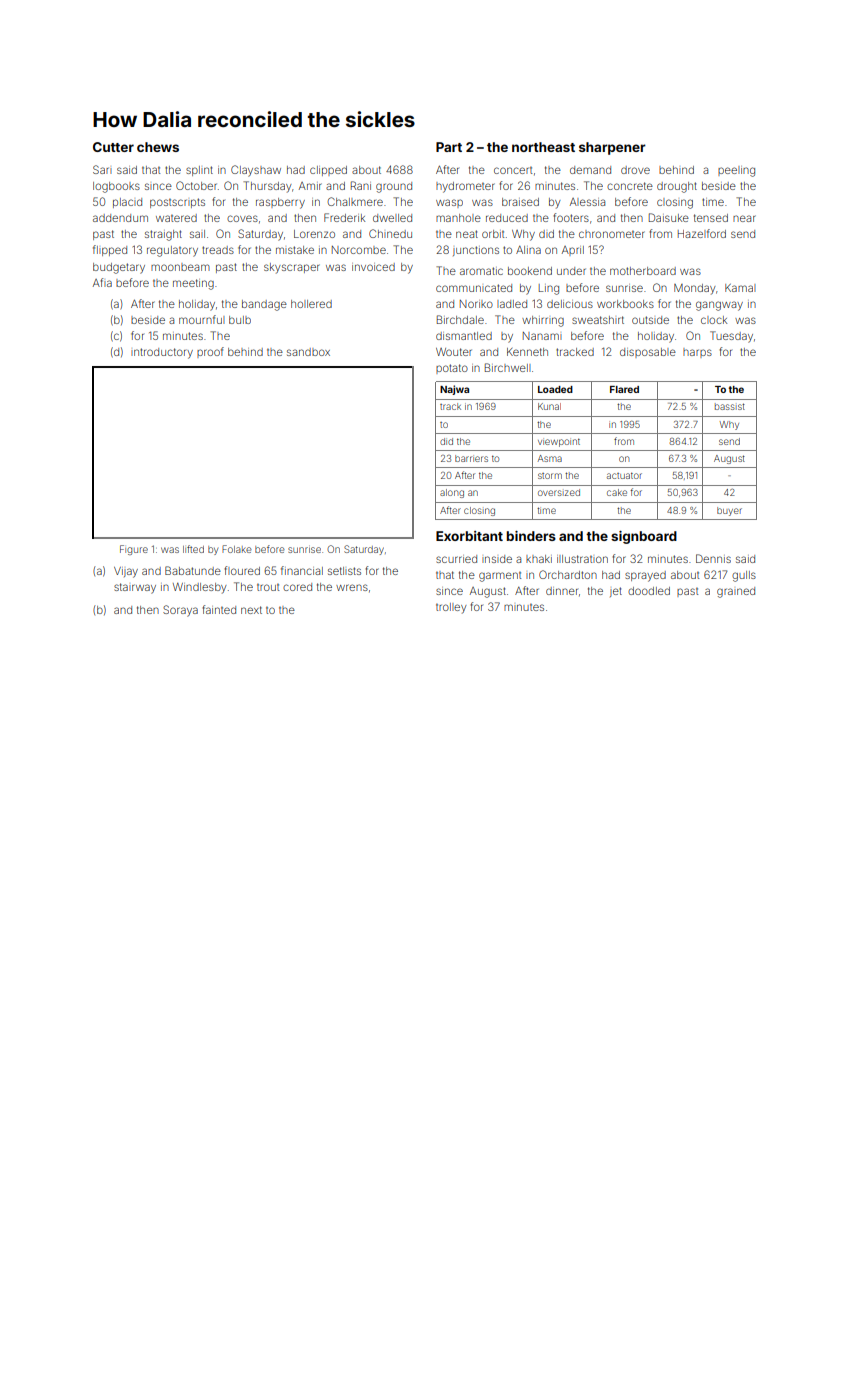 This document has width=849, height=1400. I want to click on stairway, so click(135, 588).
